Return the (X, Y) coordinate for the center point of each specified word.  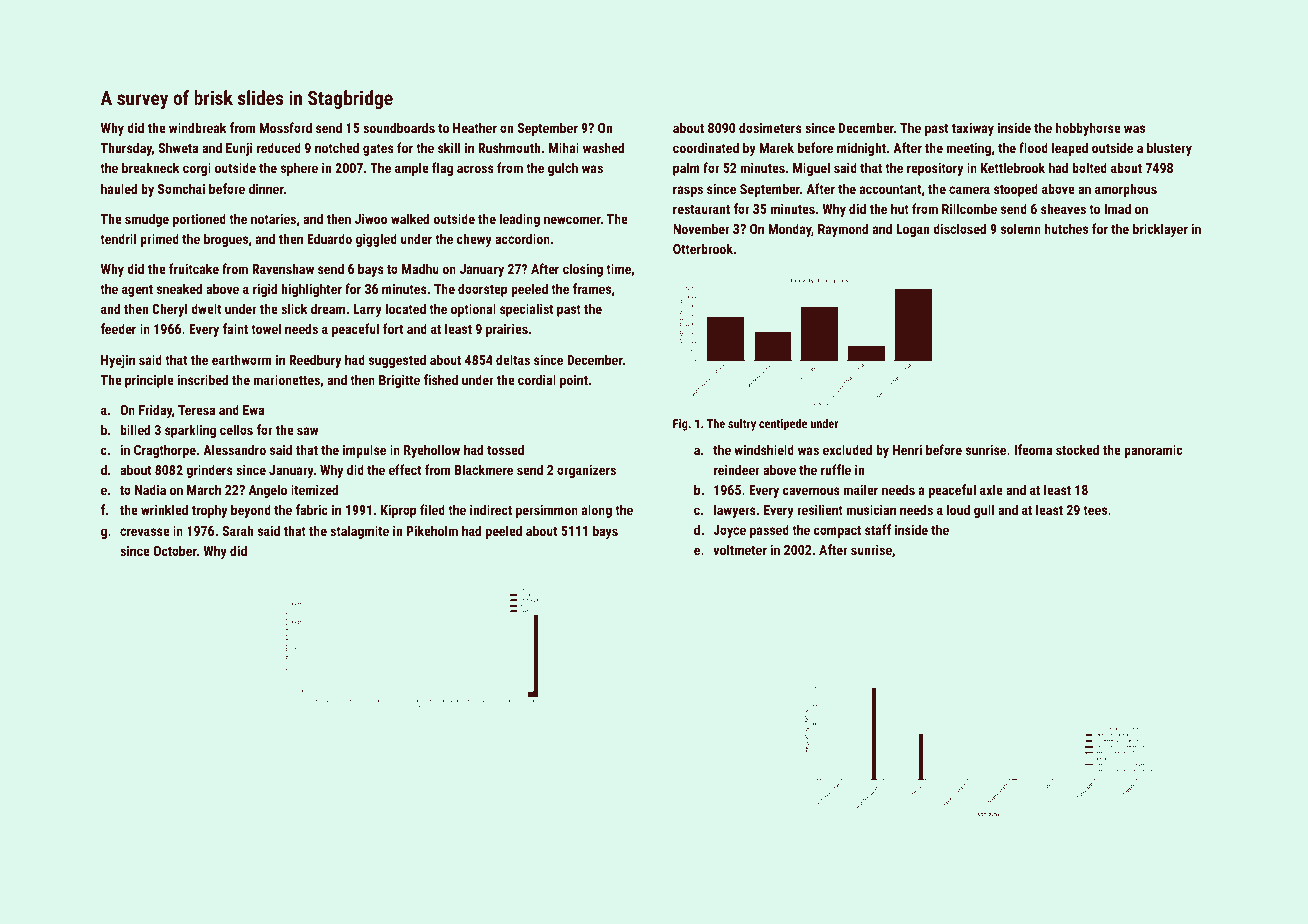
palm (686, 169)
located (406, 308)
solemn (1021, 228)
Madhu (420, 268)
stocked (1077, 449)
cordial (537, 379)
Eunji (239, 149)
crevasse (145, 532)
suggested (397, 361)
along (597, 511)
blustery (1169, 149)
